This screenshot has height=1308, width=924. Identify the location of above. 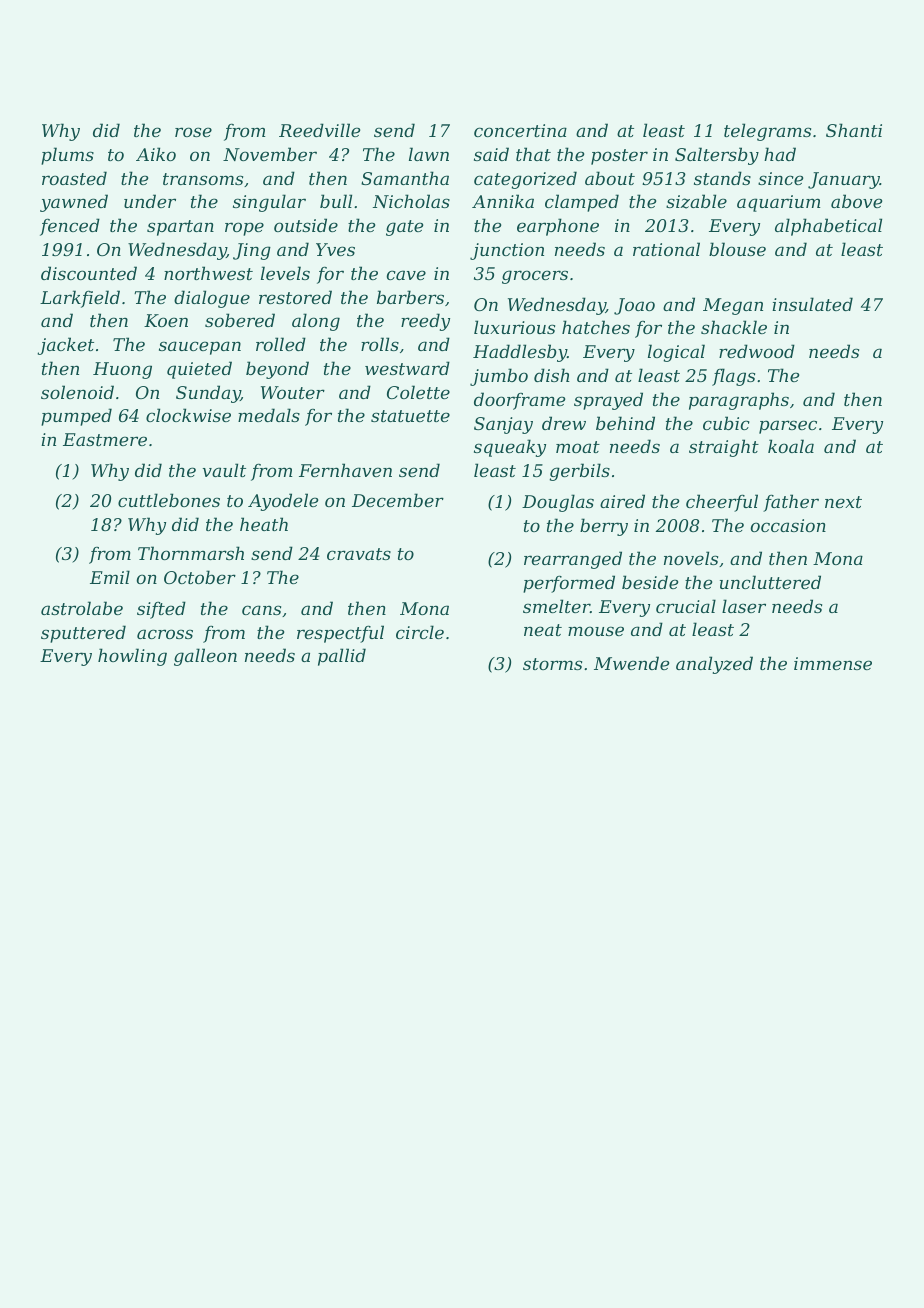
(856, 201).
